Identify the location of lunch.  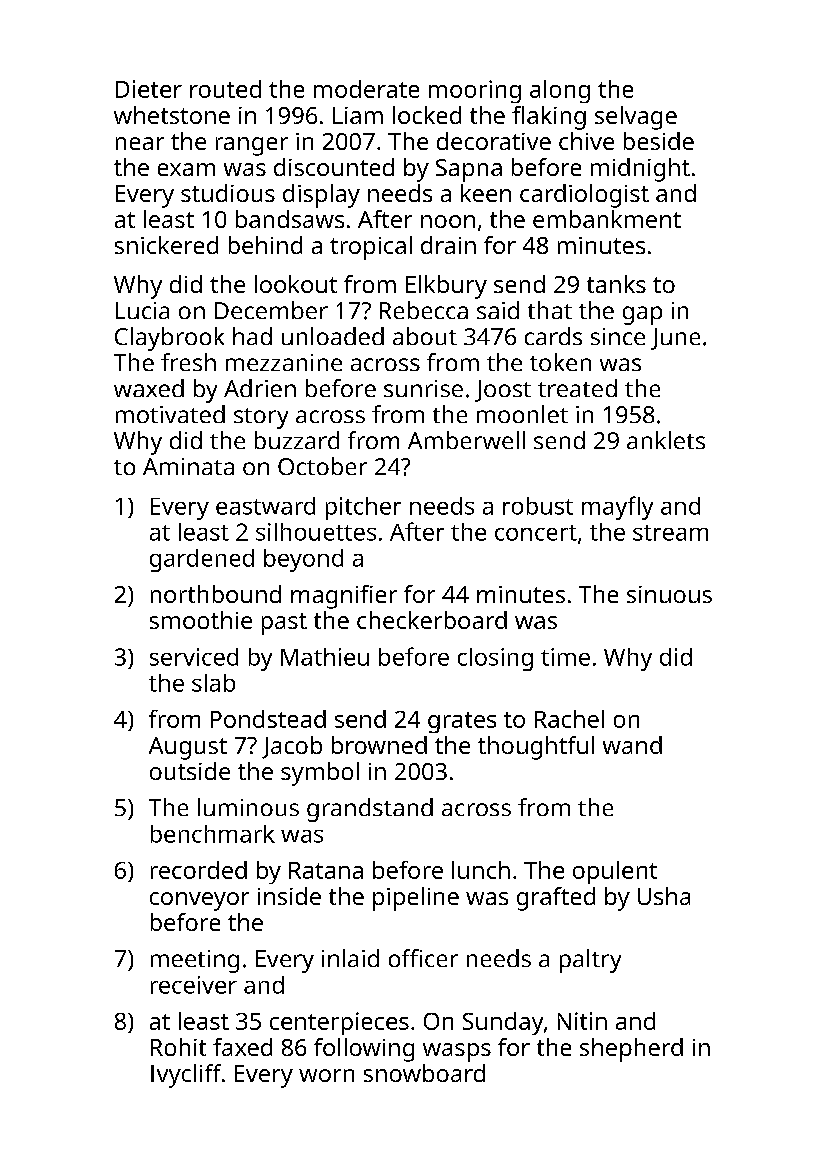
(481, 870).
